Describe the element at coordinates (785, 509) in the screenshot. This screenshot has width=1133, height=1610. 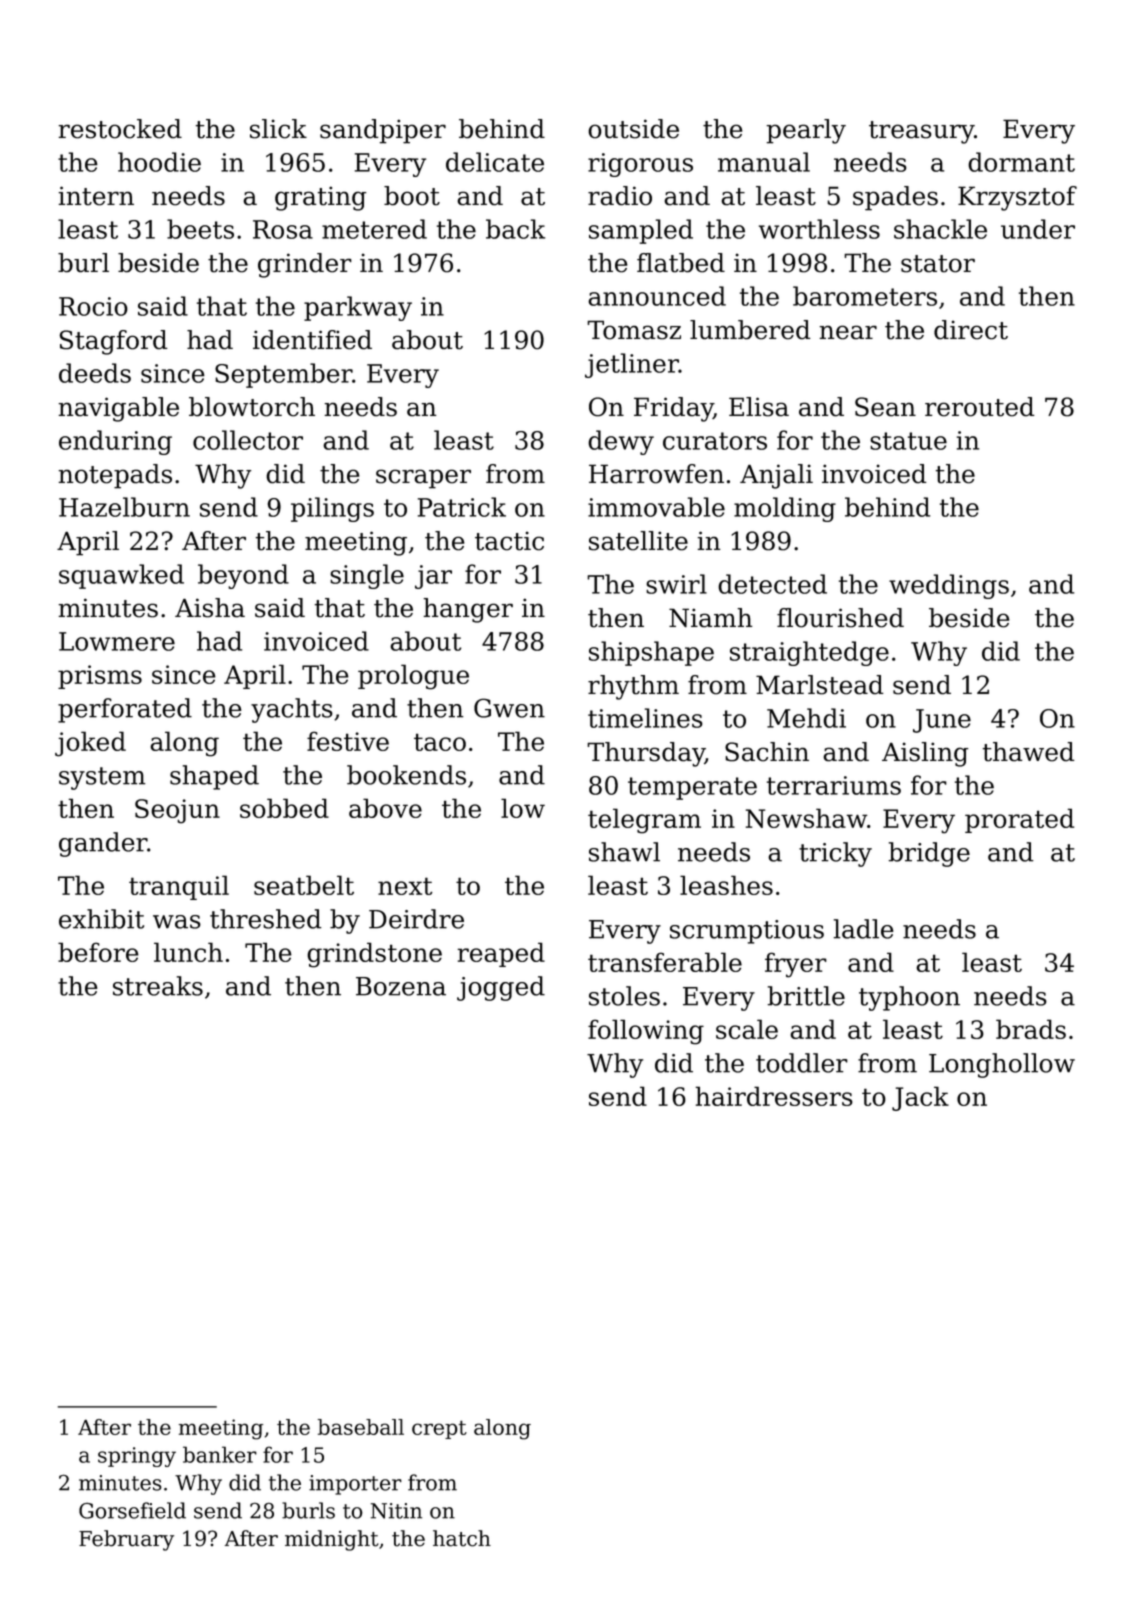
I see `molding` at that location.
